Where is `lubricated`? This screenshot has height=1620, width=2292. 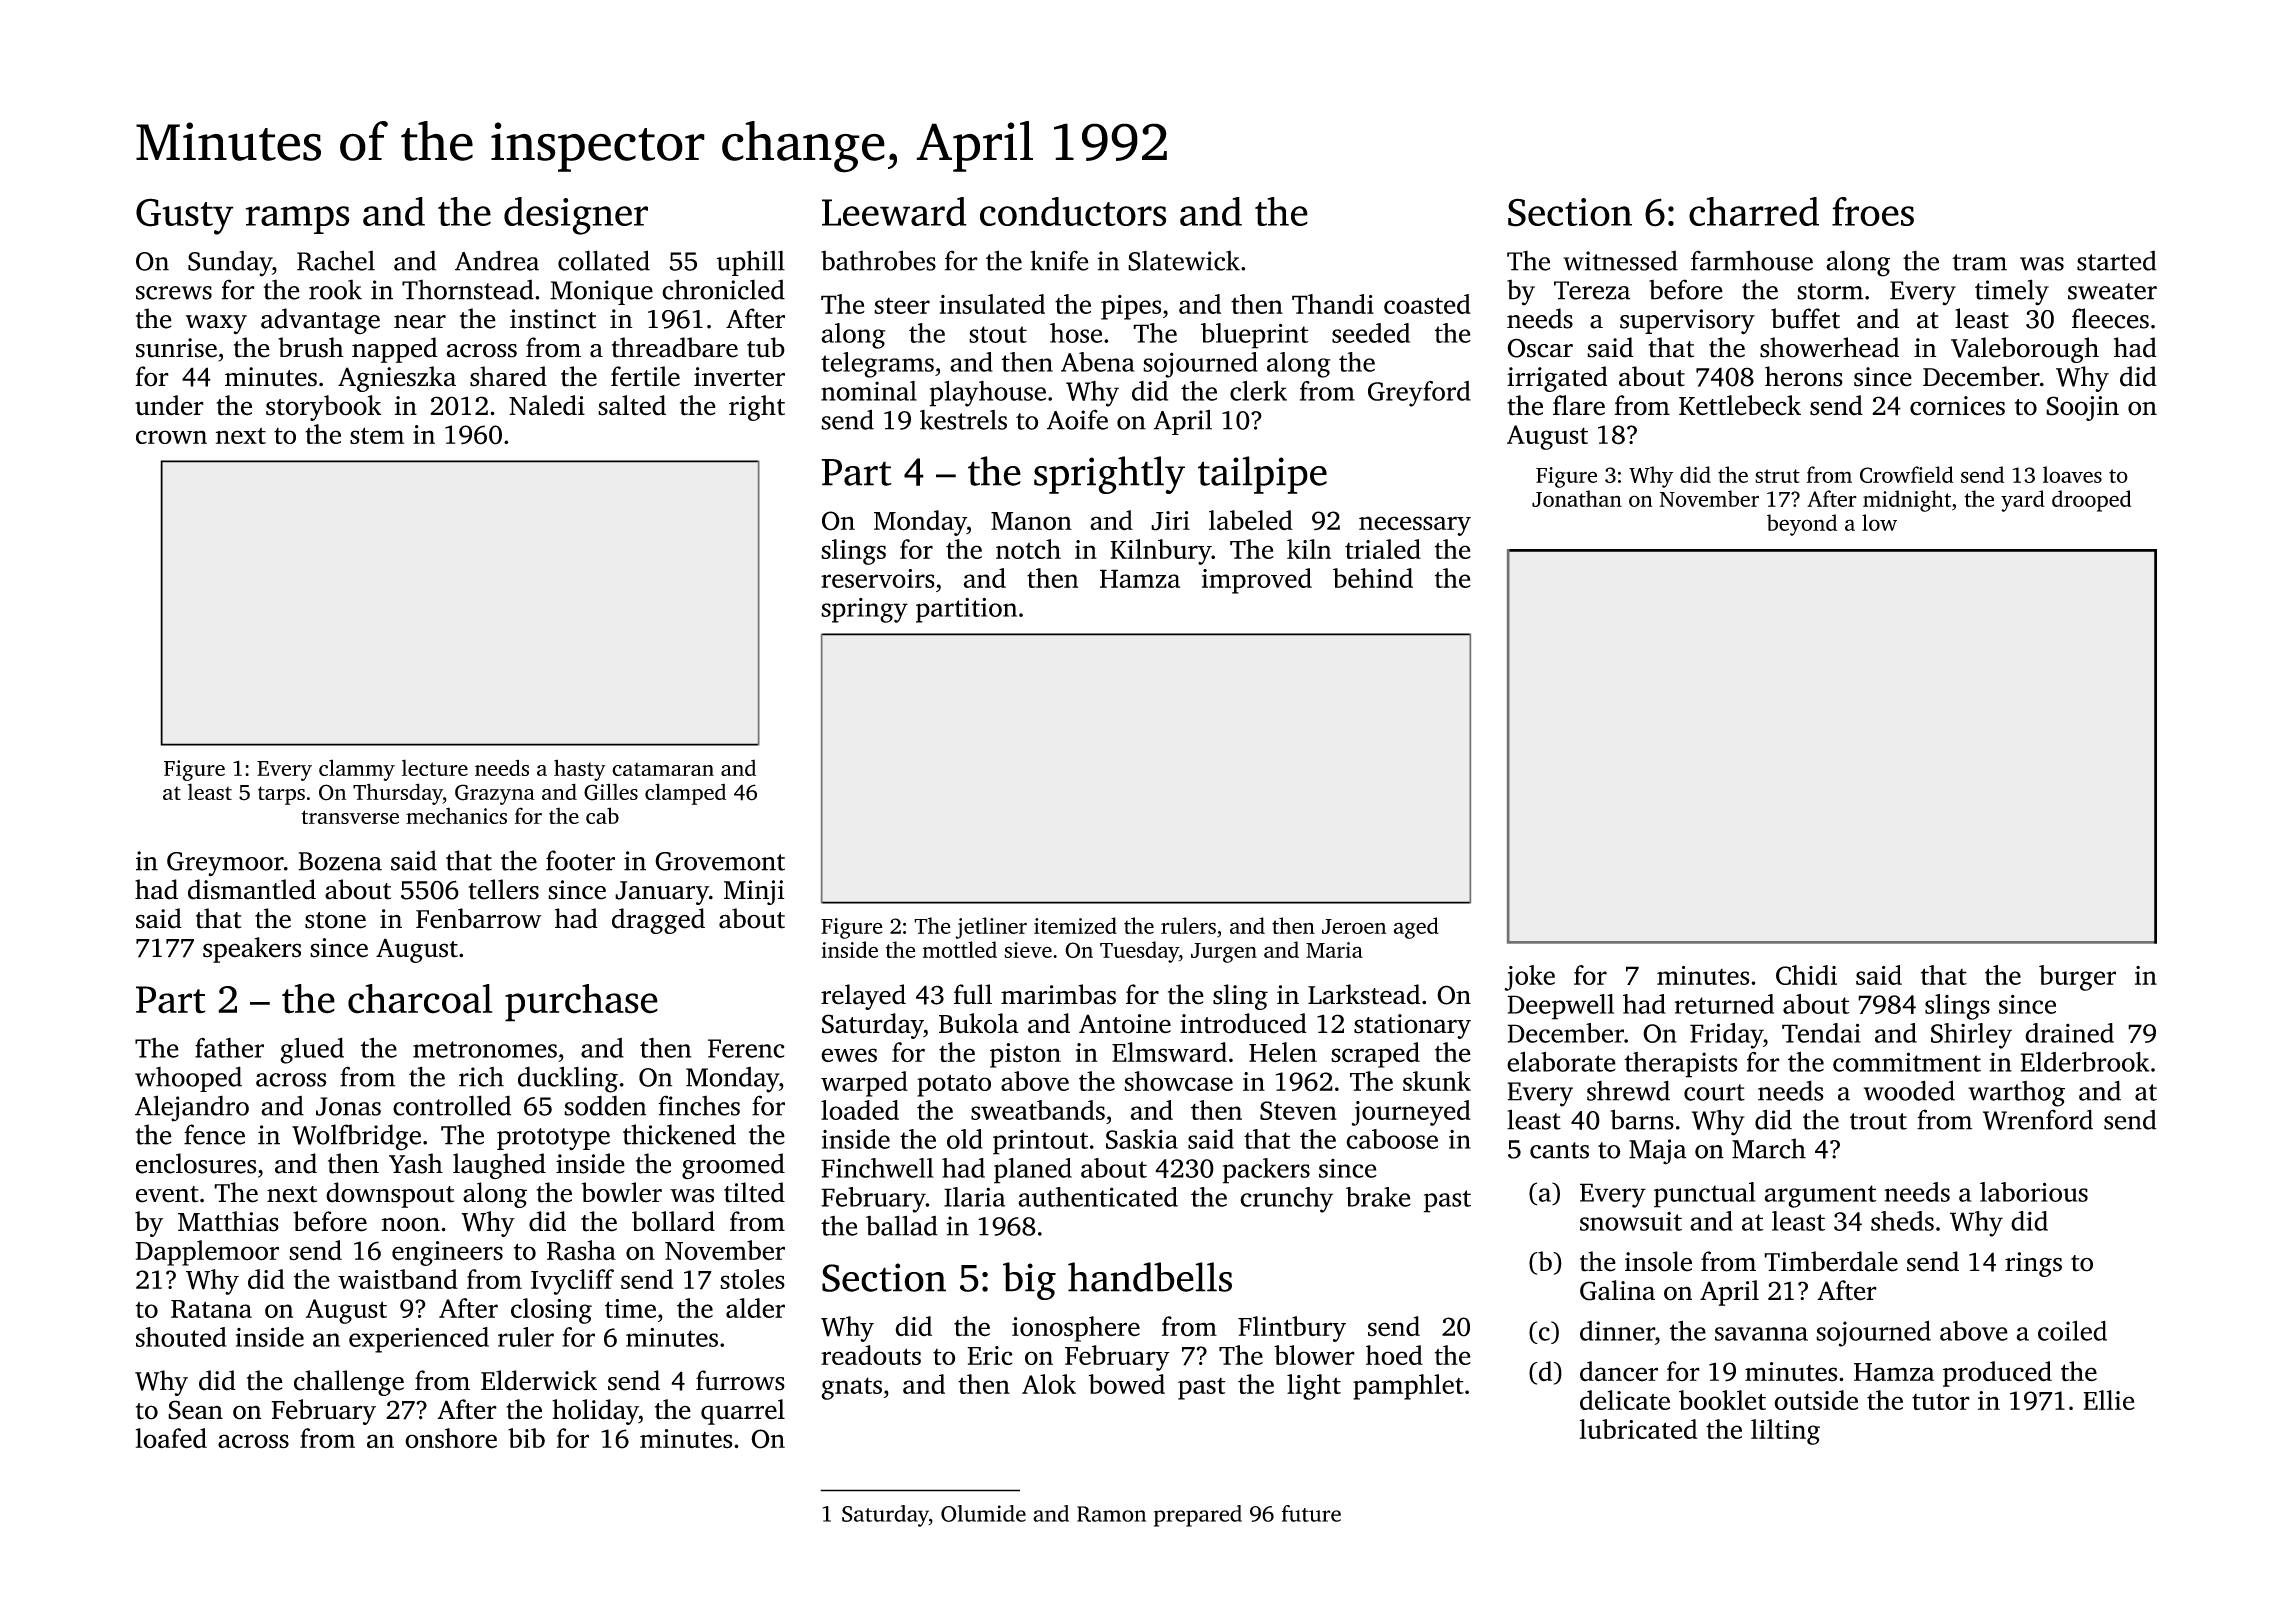 lubricated is located at coordinates (1638, 1429).
